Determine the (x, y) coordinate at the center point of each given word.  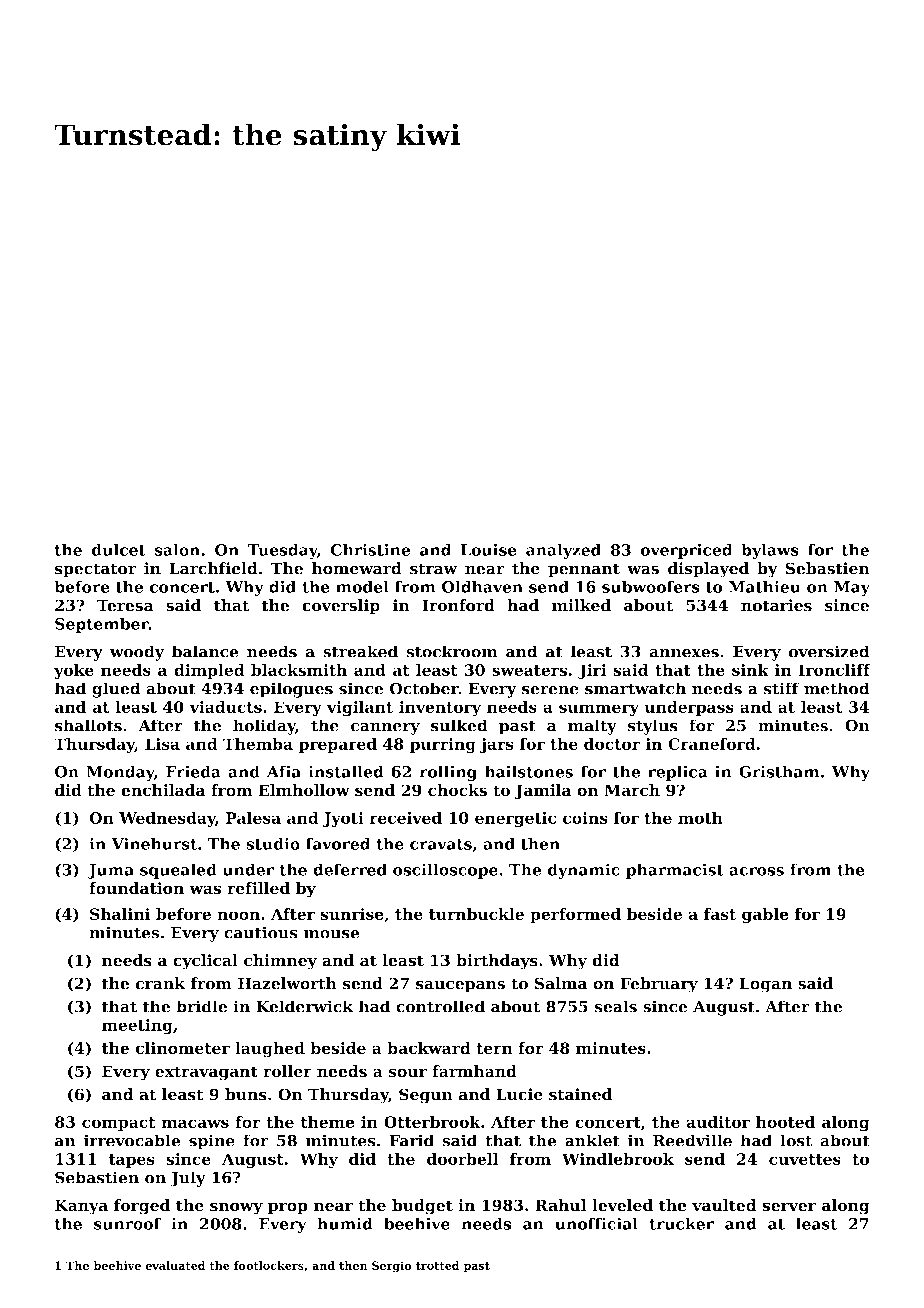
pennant (584, 570)
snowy (236, 1208)
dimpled (209, 671)
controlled (440, 1006)
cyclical (205, 962)
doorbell (462, 1159)
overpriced (686, 551)
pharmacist (675, 871)
